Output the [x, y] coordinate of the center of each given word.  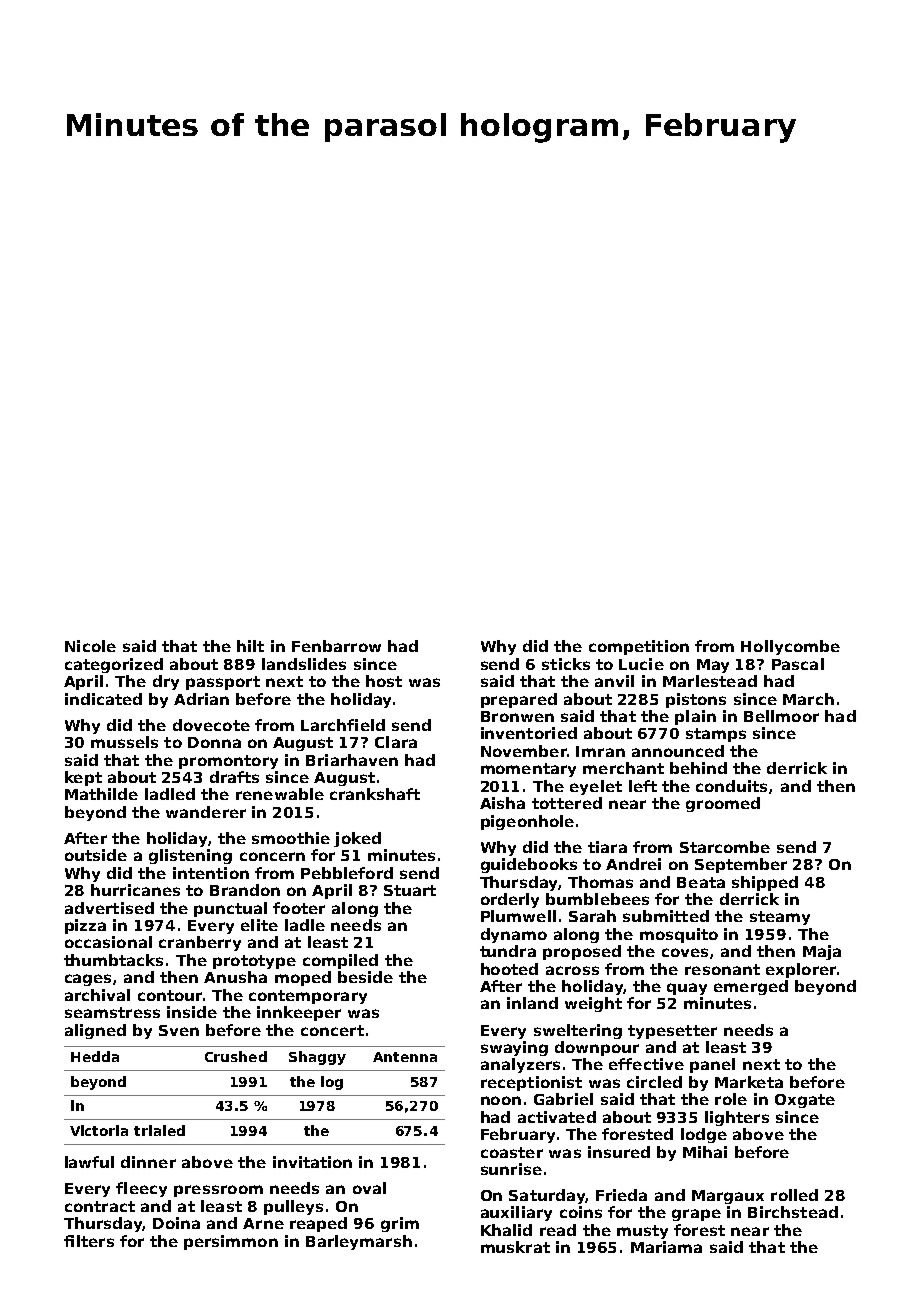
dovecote [211, 725]
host [384, 681]
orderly [510, 900]
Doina [176, 1223]
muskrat [515, 1247]
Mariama [666, 1247]
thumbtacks [113, 960]
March [808, 699]
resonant [722, 969]
